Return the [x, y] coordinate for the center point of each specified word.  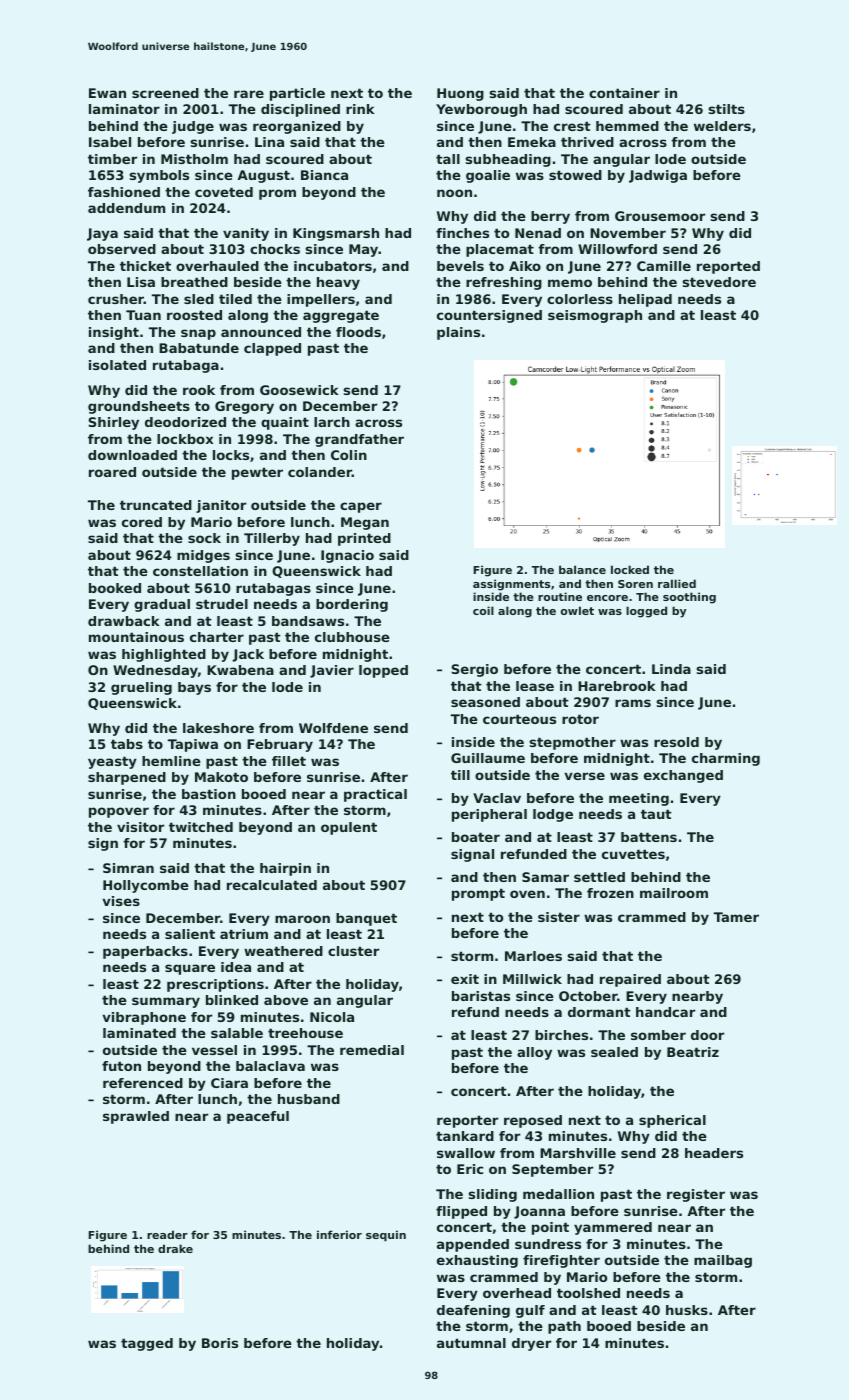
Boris [220, 1343]
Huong [460, 94]
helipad [645, 300]
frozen [610, 893]
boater [476, 837]
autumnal [471, 1343]
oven [527, 894]
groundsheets [139, 407]
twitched [201, 827]
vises [121, 901]
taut [656, 814]
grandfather [359, 440]
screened [165, 93]
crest [572, 126]
